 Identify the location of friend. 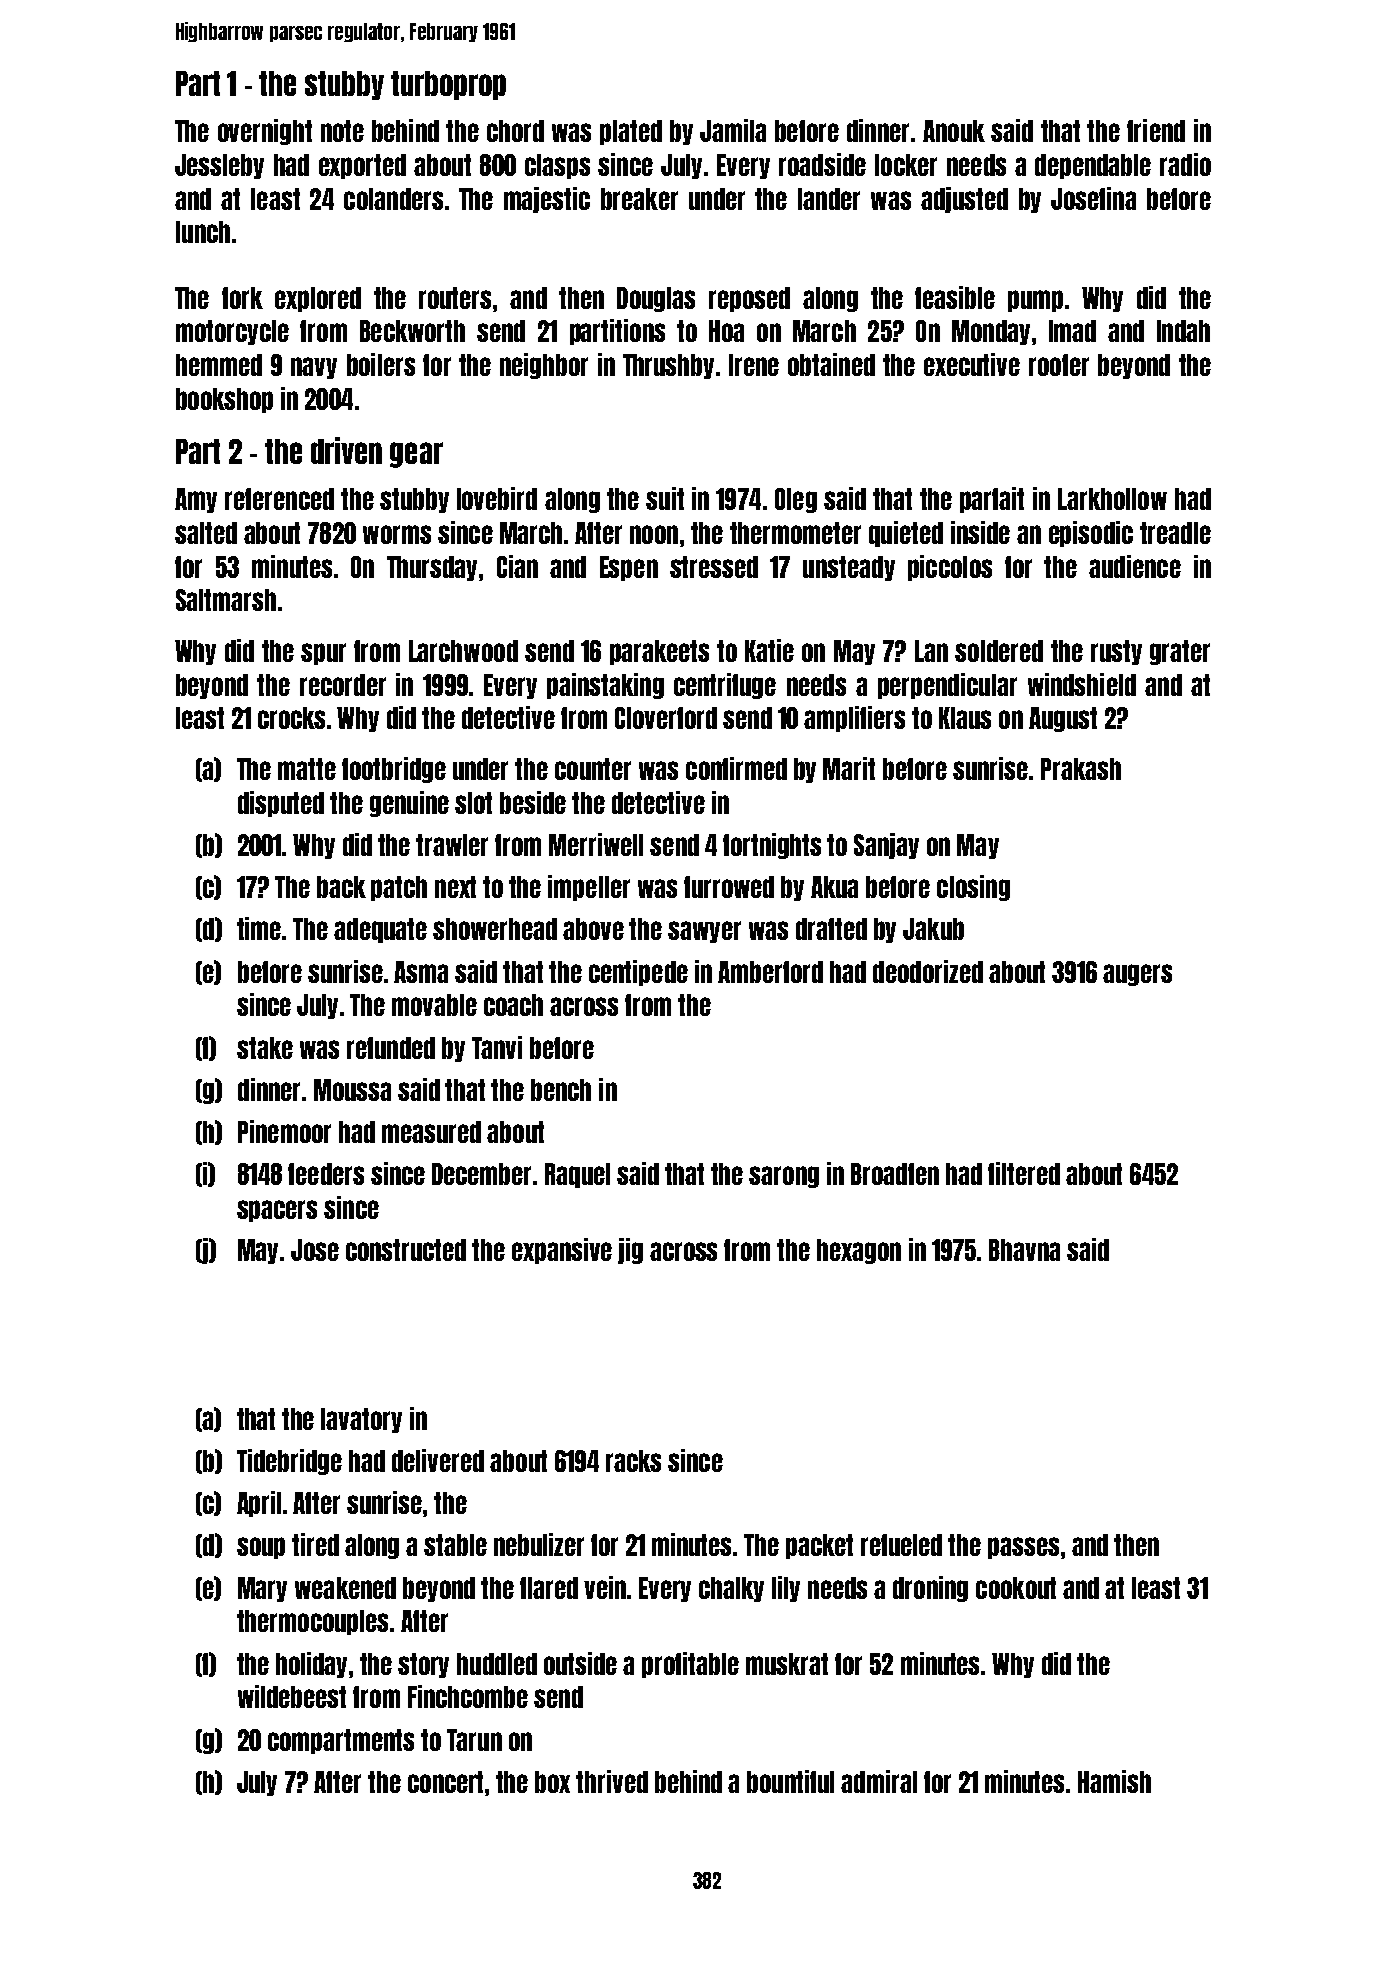
(1156, 130).
